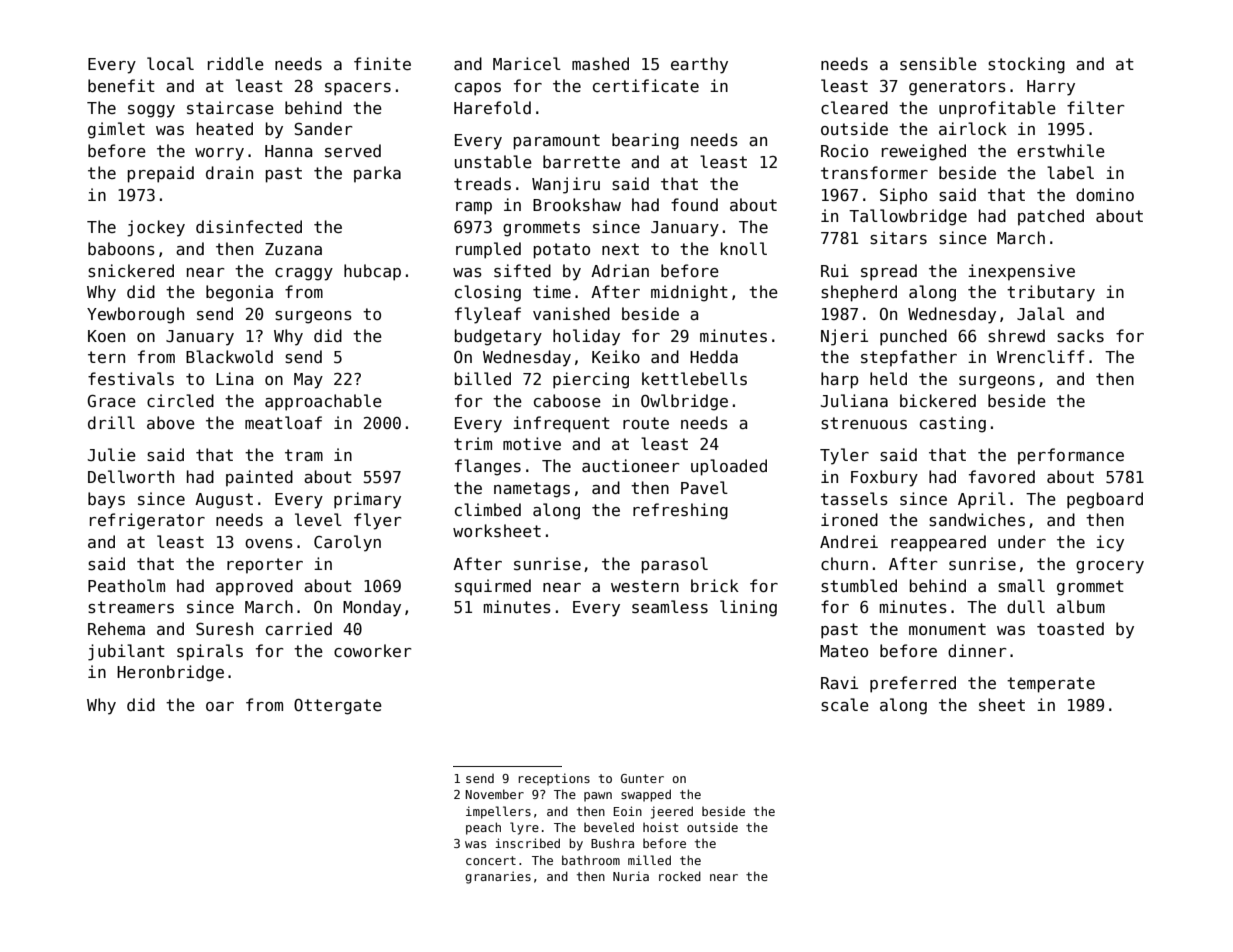  I want to click on sacks, so click(1080, 336).
